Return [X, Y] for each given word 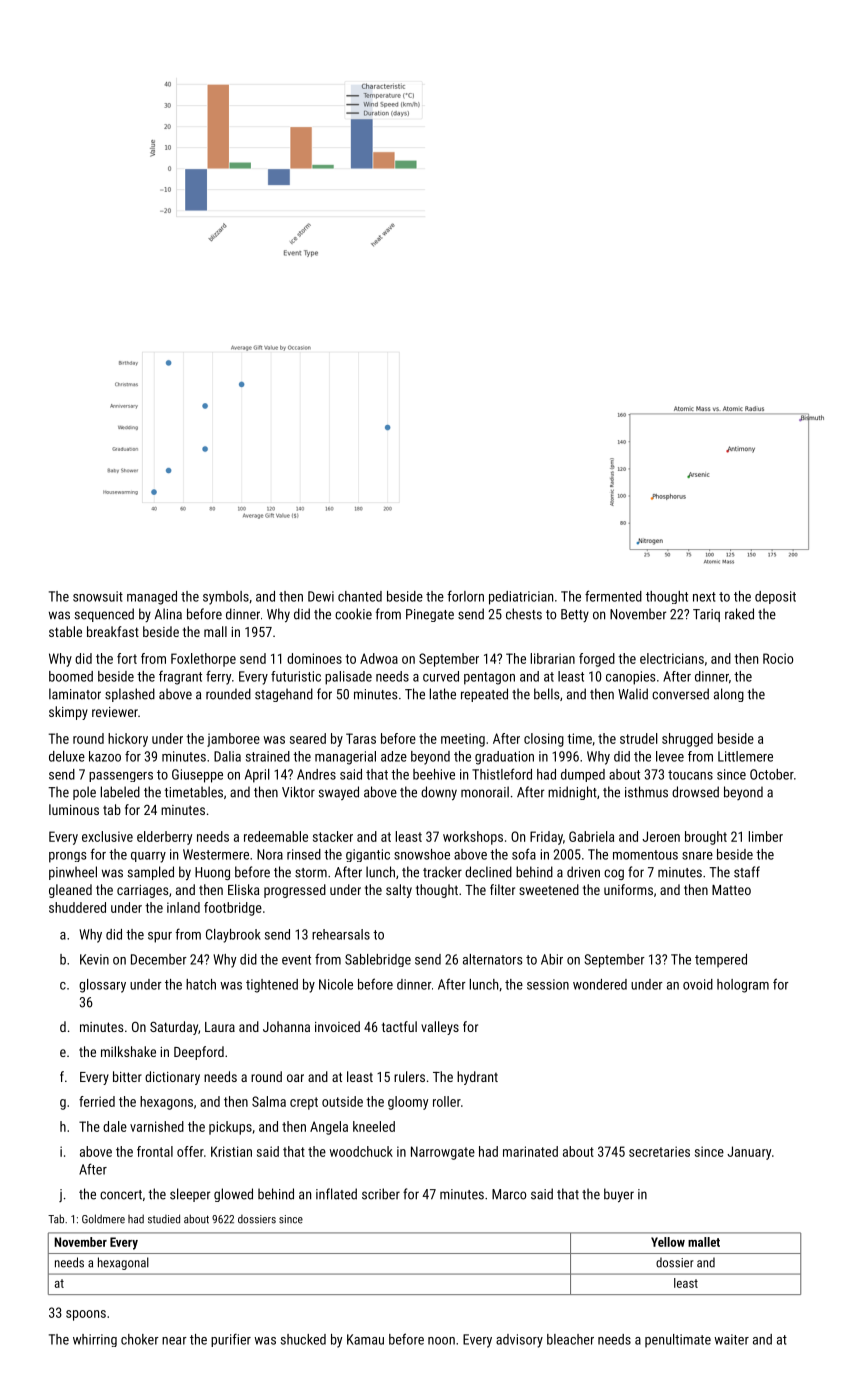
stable [65, 631]
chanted [360, 596]
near [174, 1341]
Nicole [336, 984]
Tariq [706, 615]
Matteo [731, 890]
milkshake [128, 1051]
